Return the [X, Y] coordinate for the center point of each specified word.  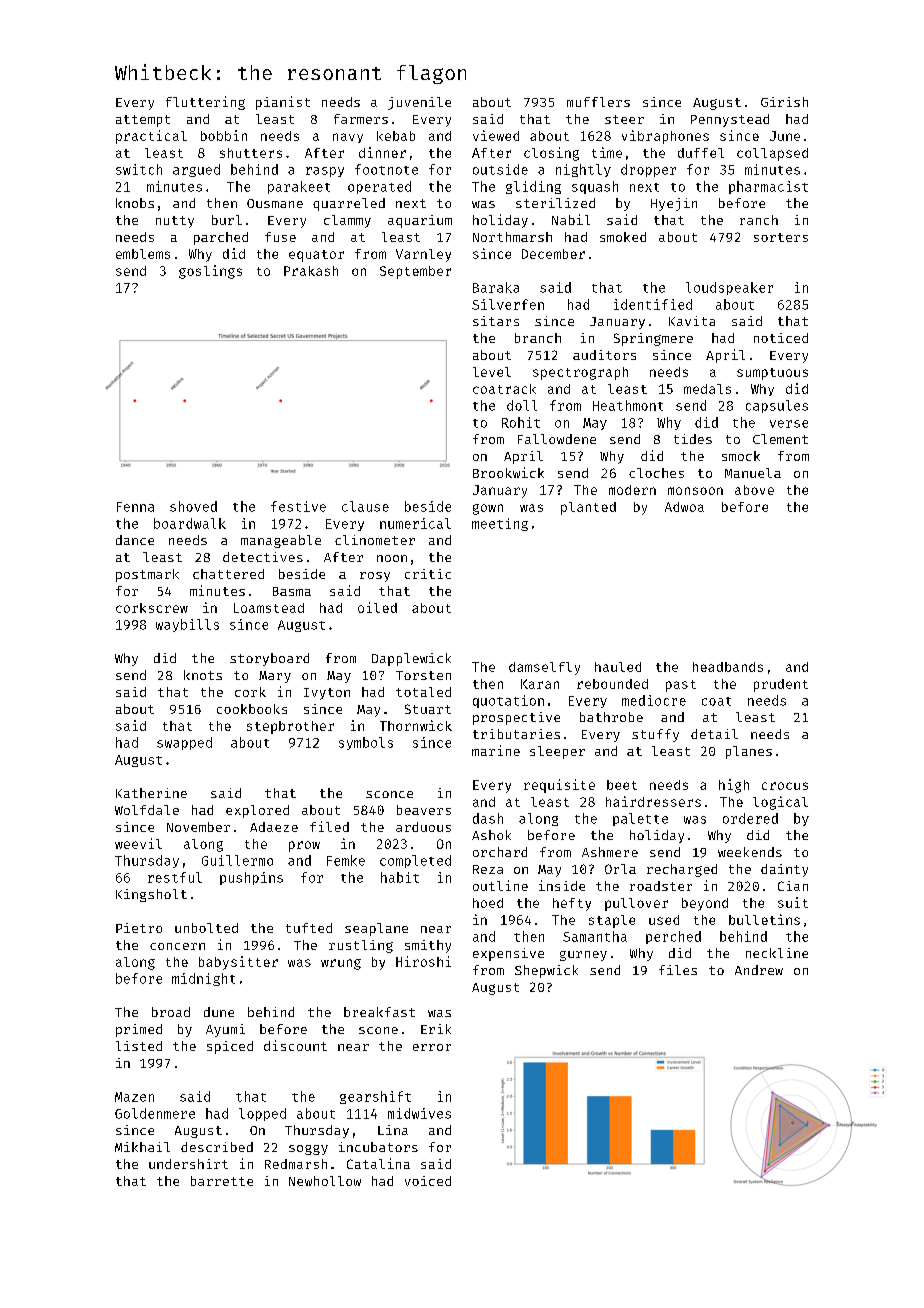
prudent [781, 685]
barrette [222, 1181]
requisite [559, 786]
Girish [784, 102]
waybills [187, 625]
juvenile [419, 103]
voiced [428, 1181]
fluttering [205, 103]
